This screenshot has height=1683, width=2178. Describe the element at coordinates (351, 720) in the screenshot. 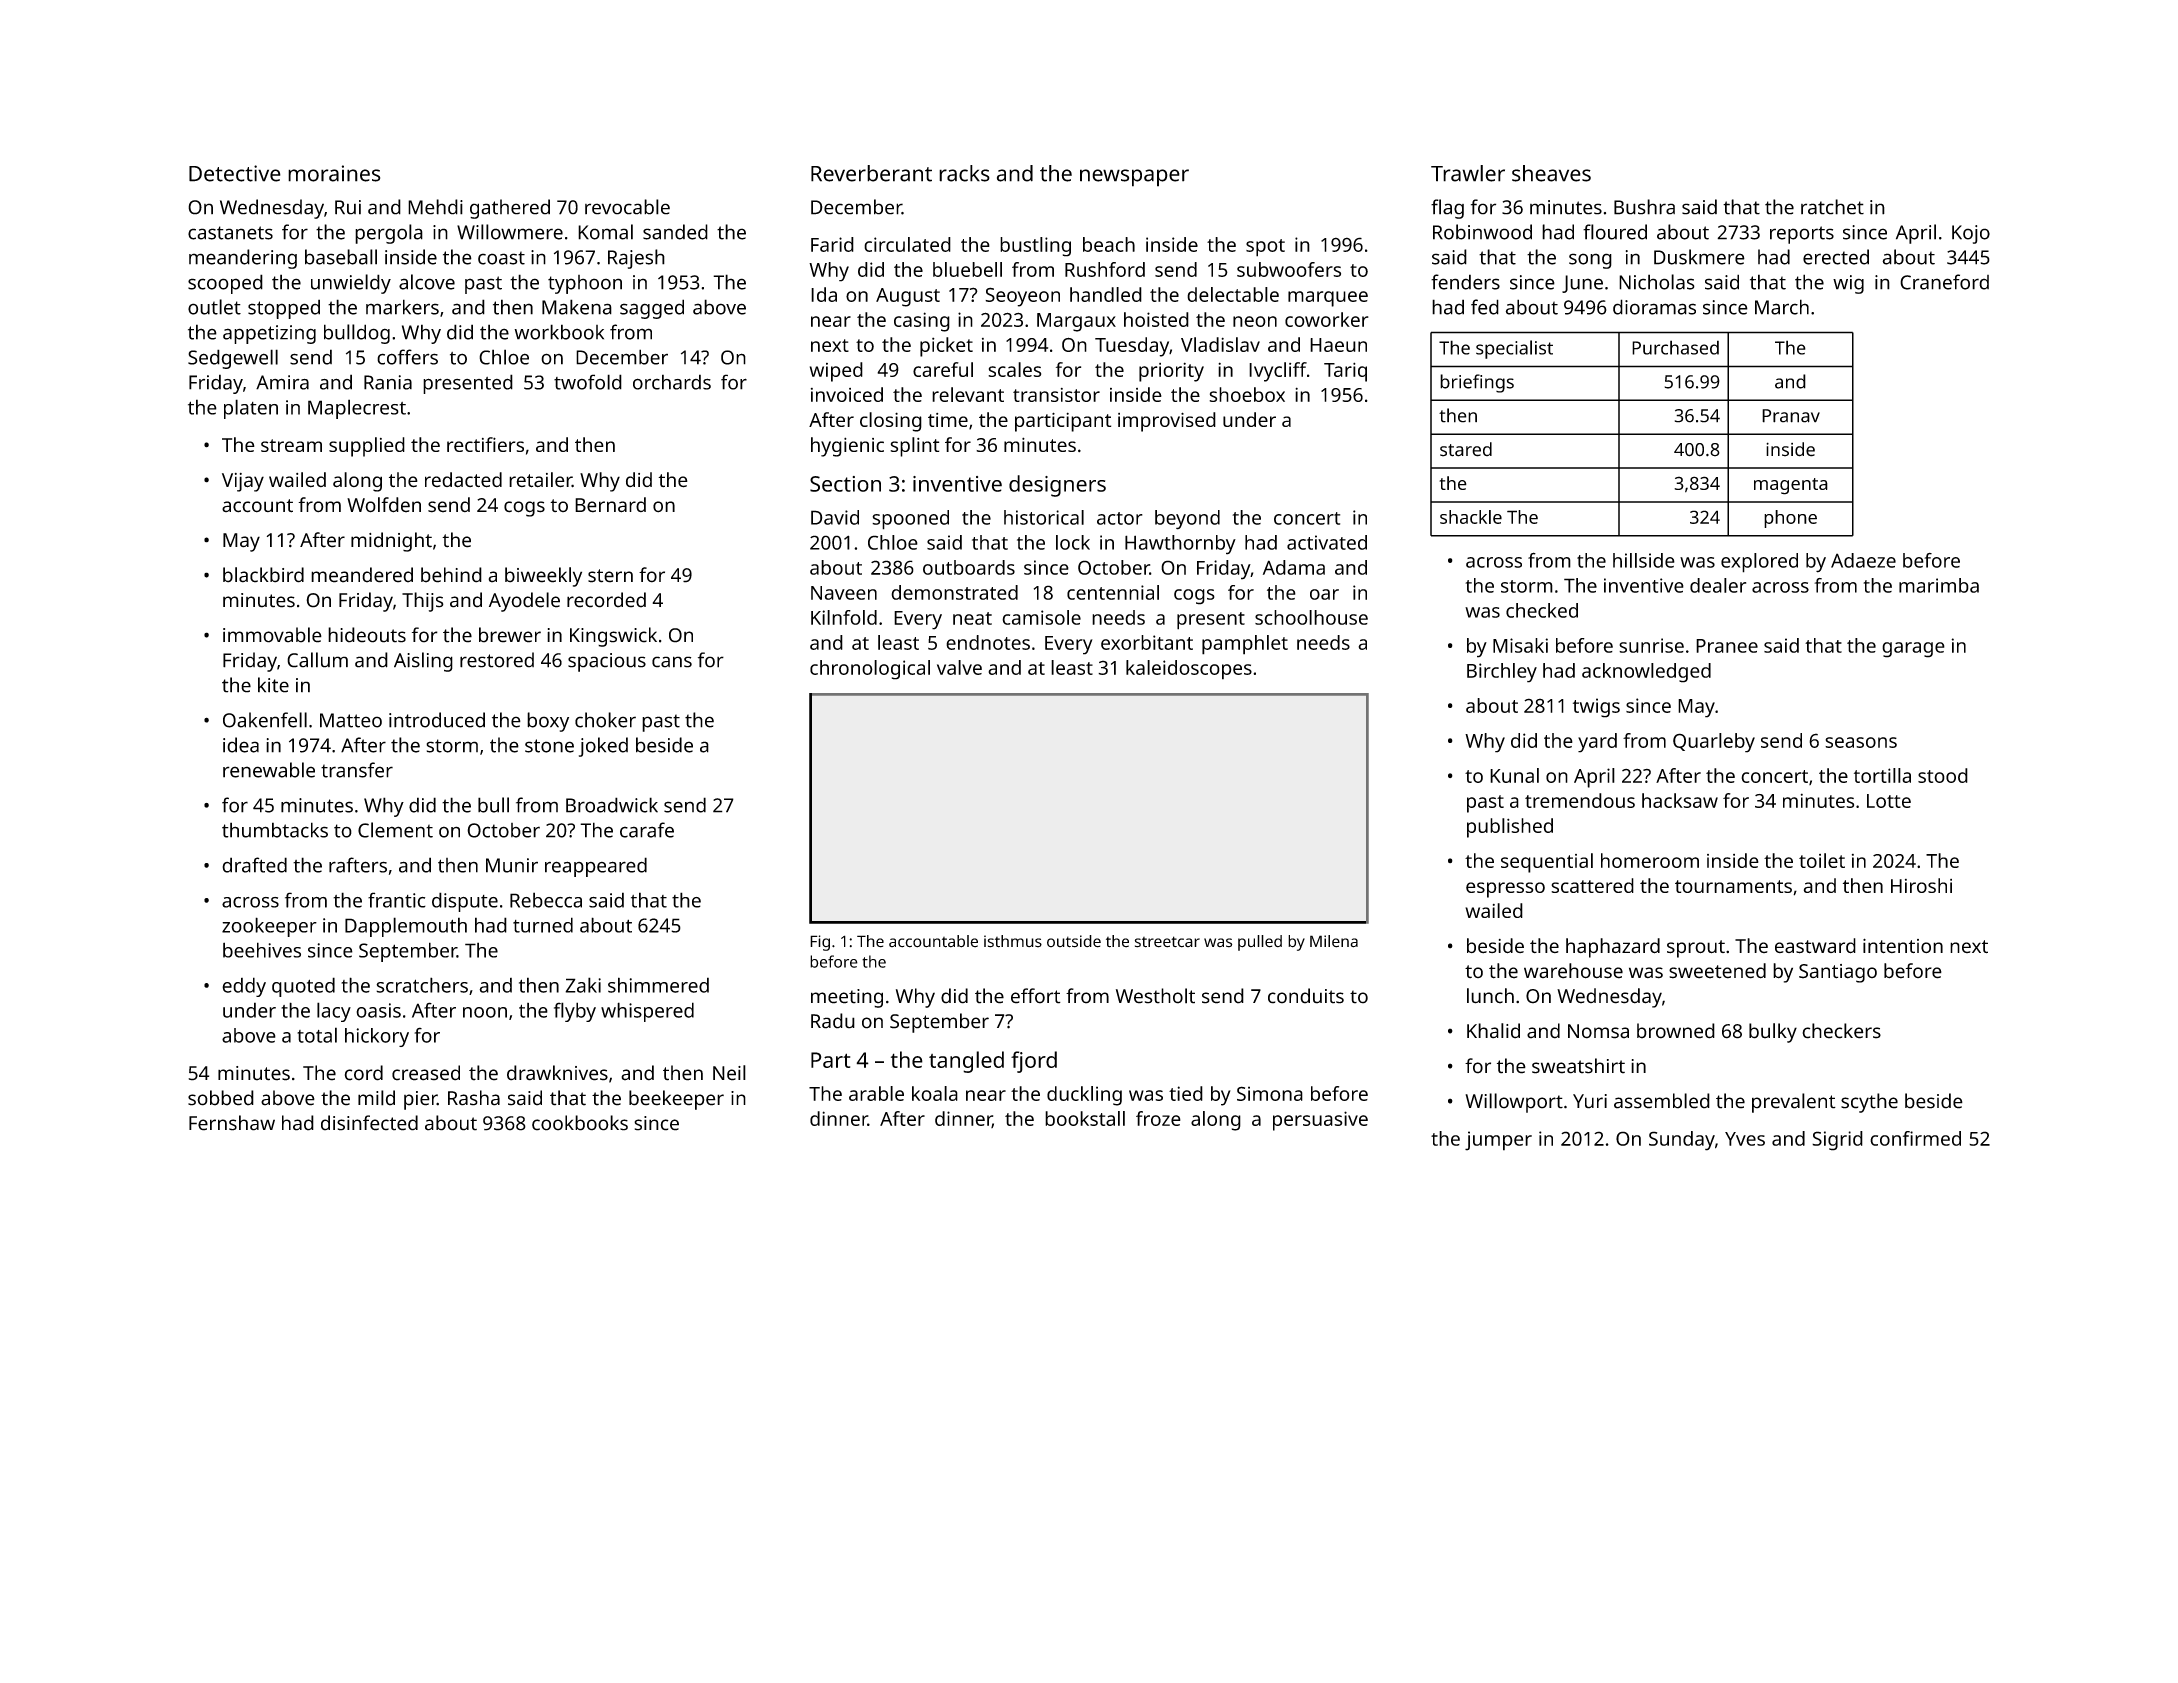

I see `Matteo` at that location.
